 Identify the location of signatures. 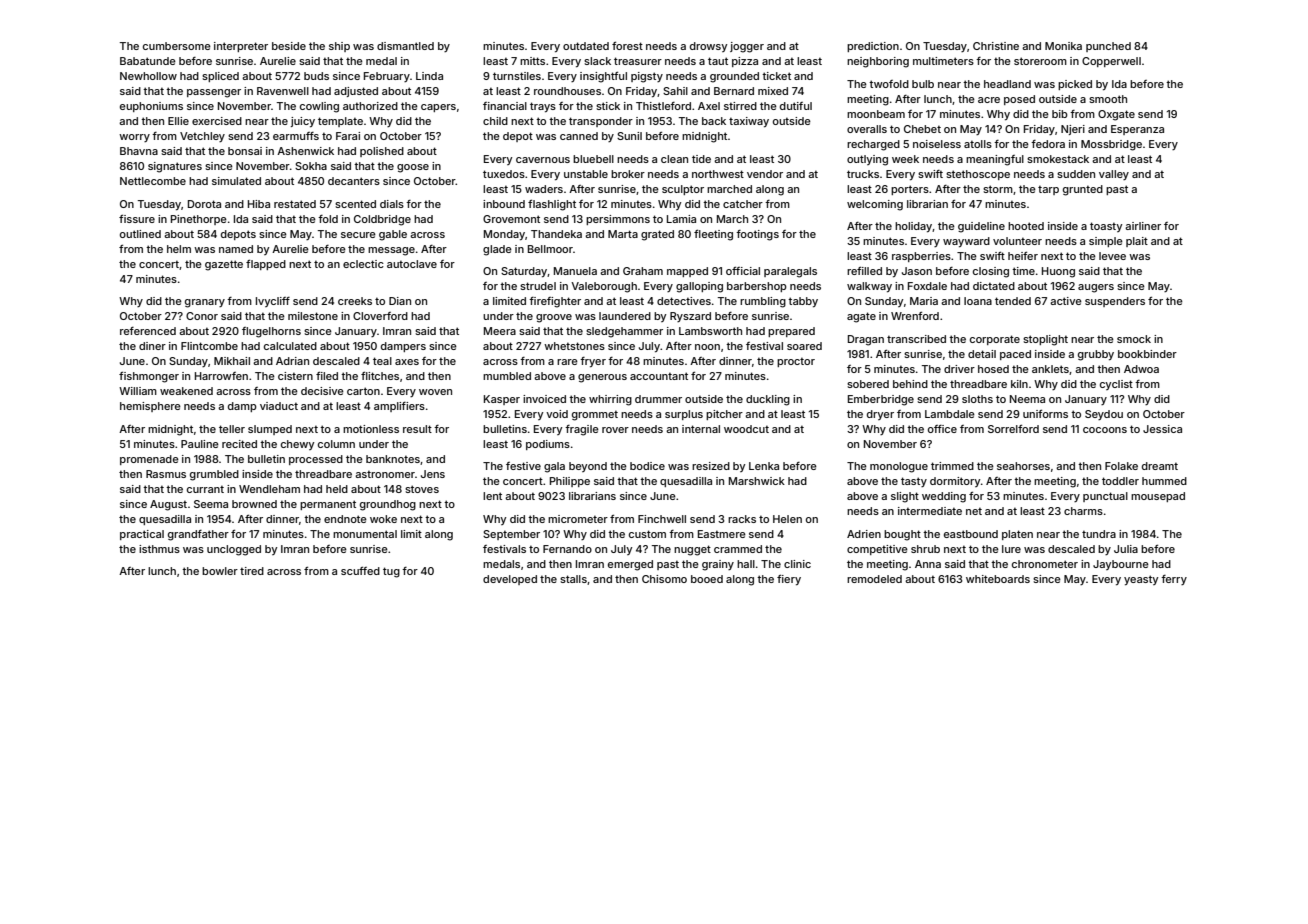
(175, 167).
